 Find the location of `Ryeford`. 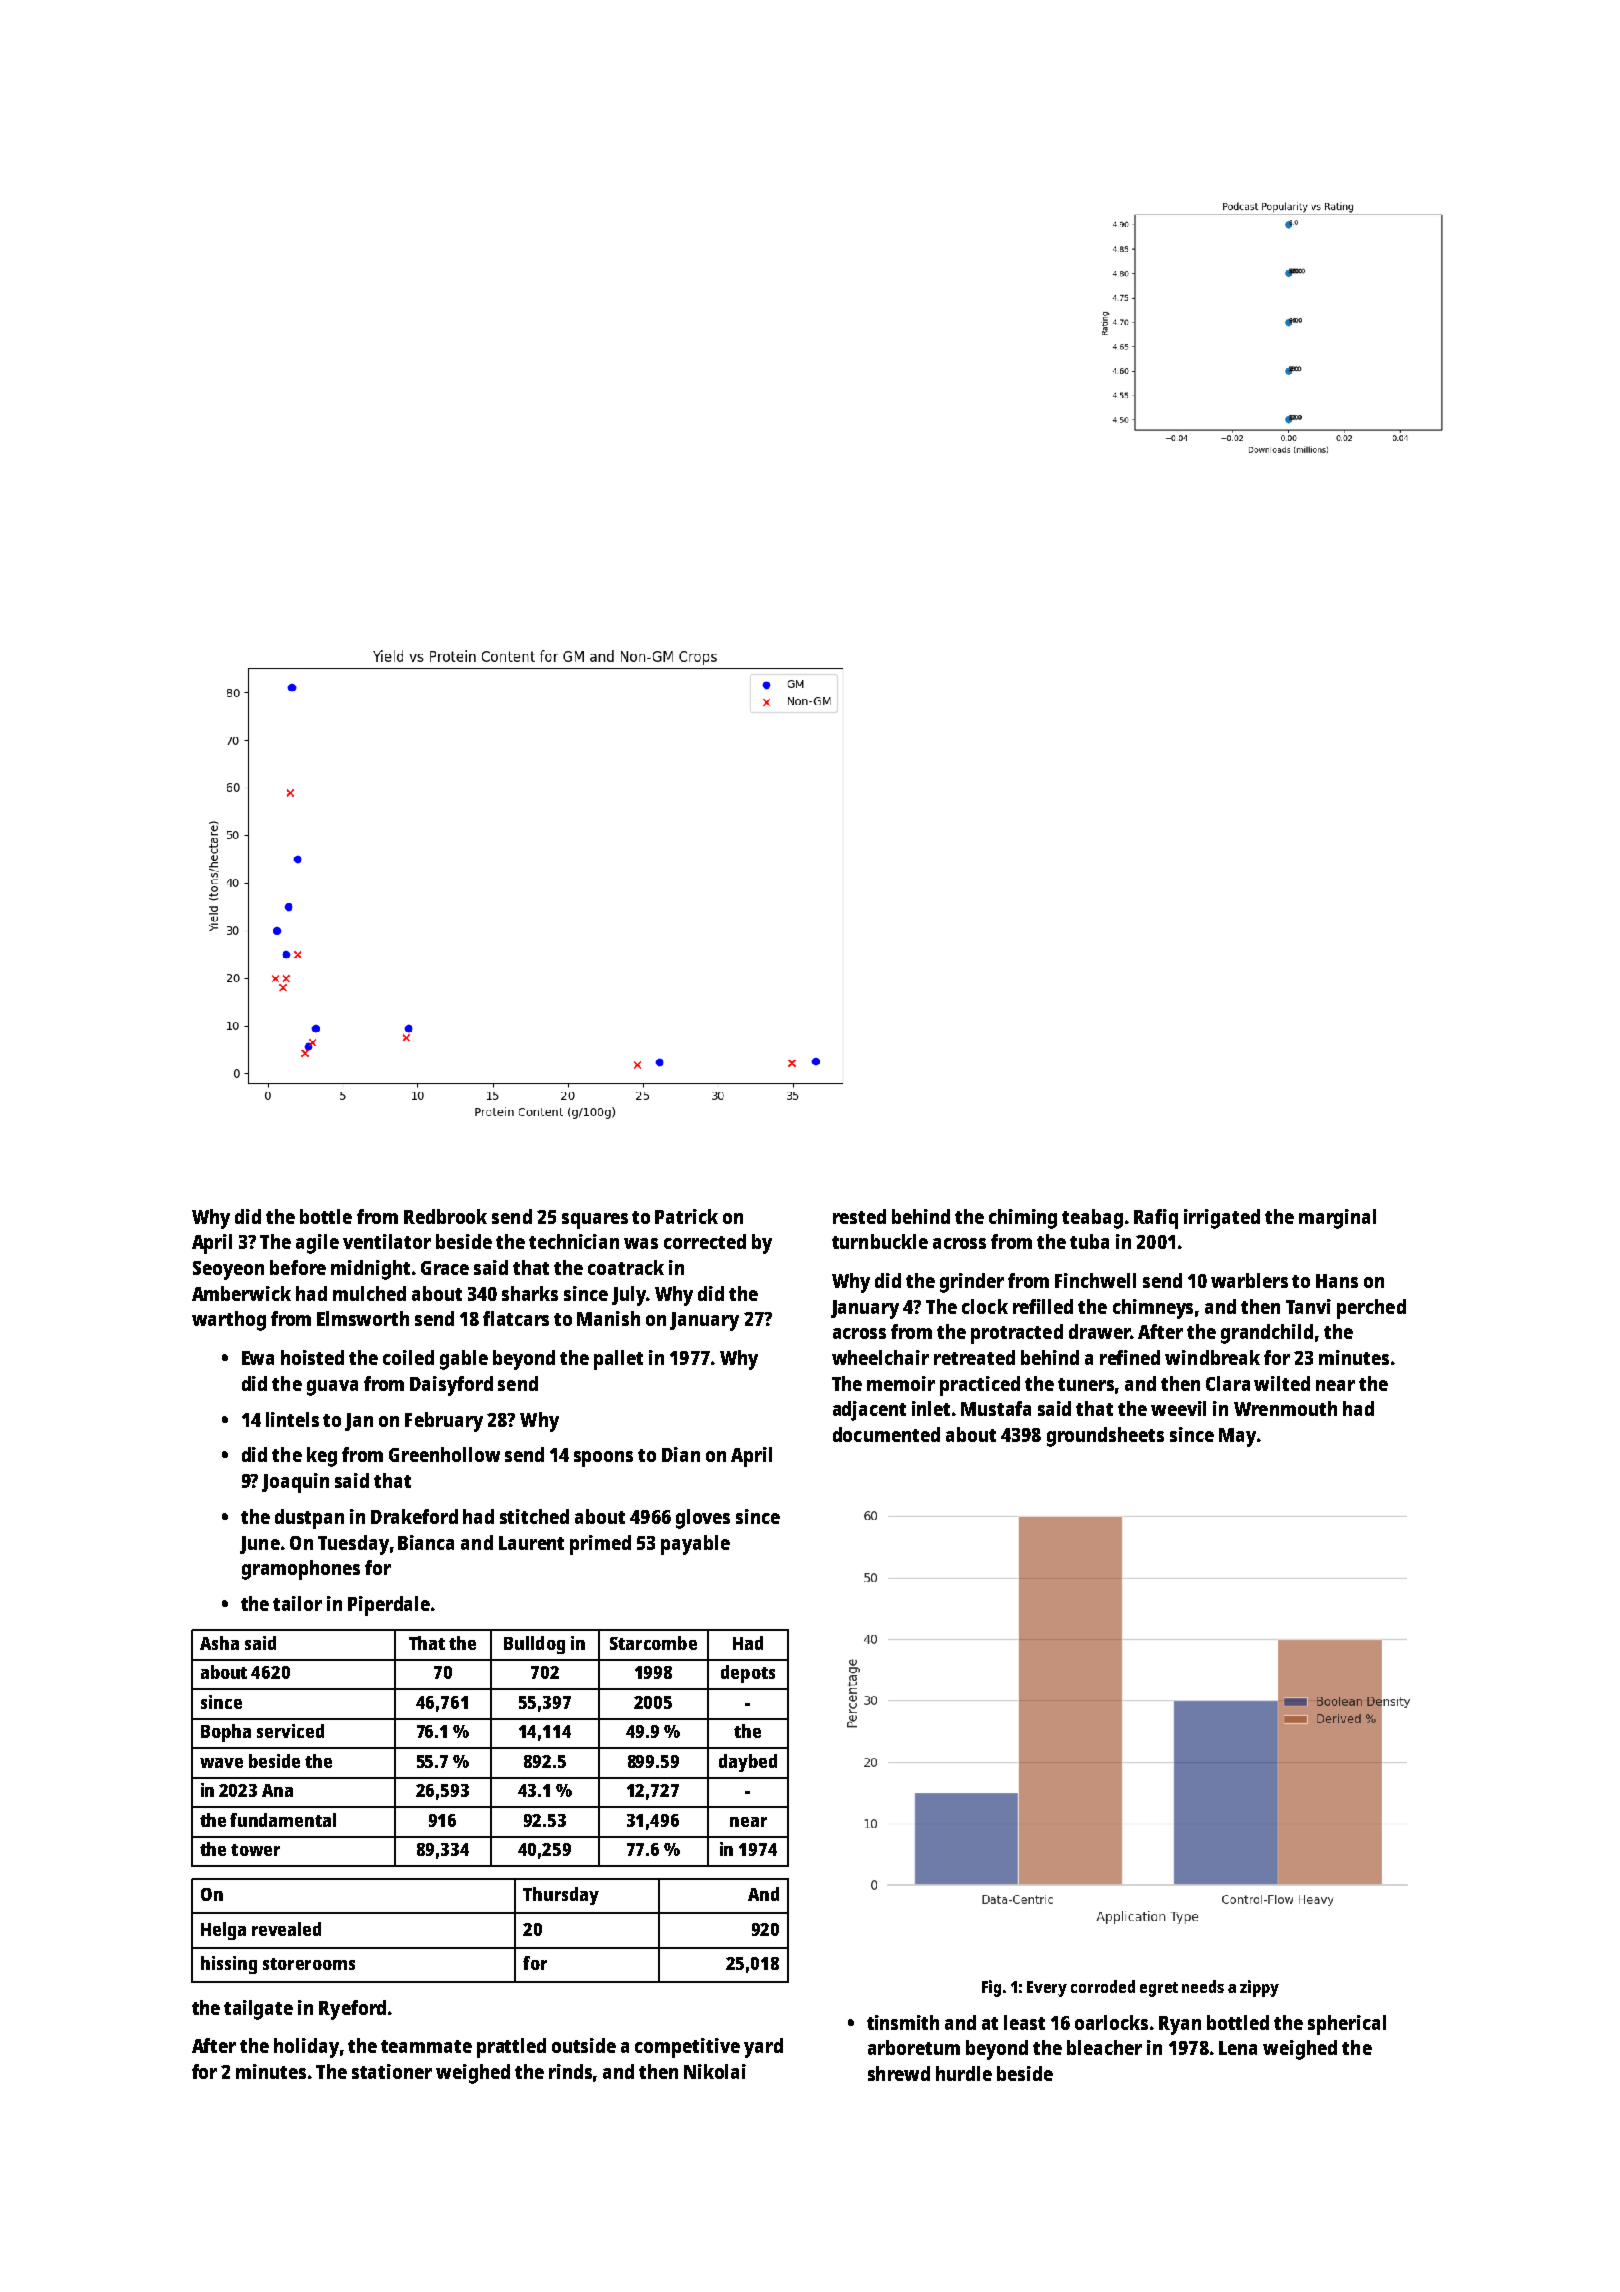

Ryeford is located at coordinates (352, 2010).
